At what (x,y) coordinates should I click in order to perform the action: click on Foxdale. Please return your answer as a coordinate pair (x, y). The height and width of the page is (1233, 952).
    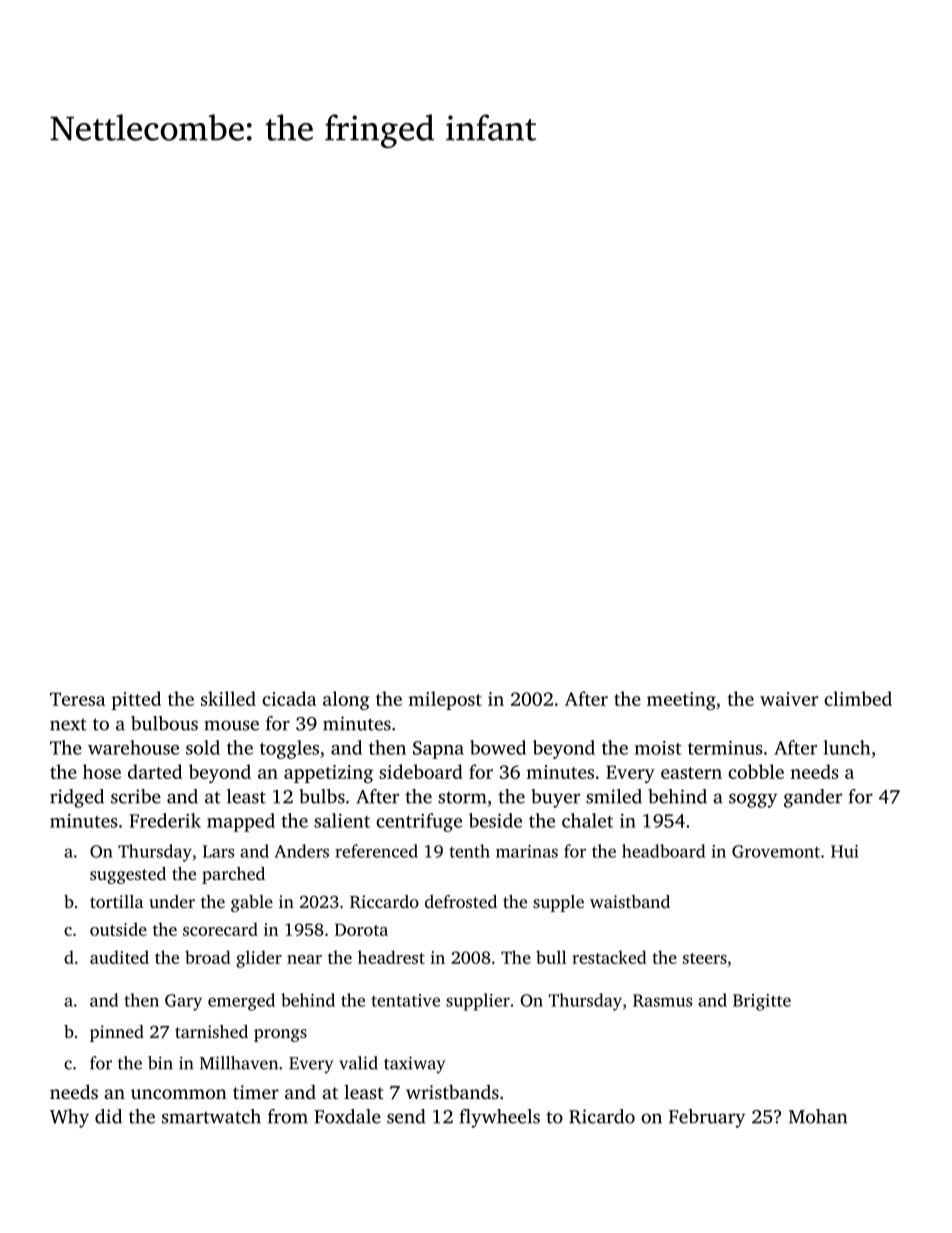
    Looking at the image, I should click on (347, 1116).
